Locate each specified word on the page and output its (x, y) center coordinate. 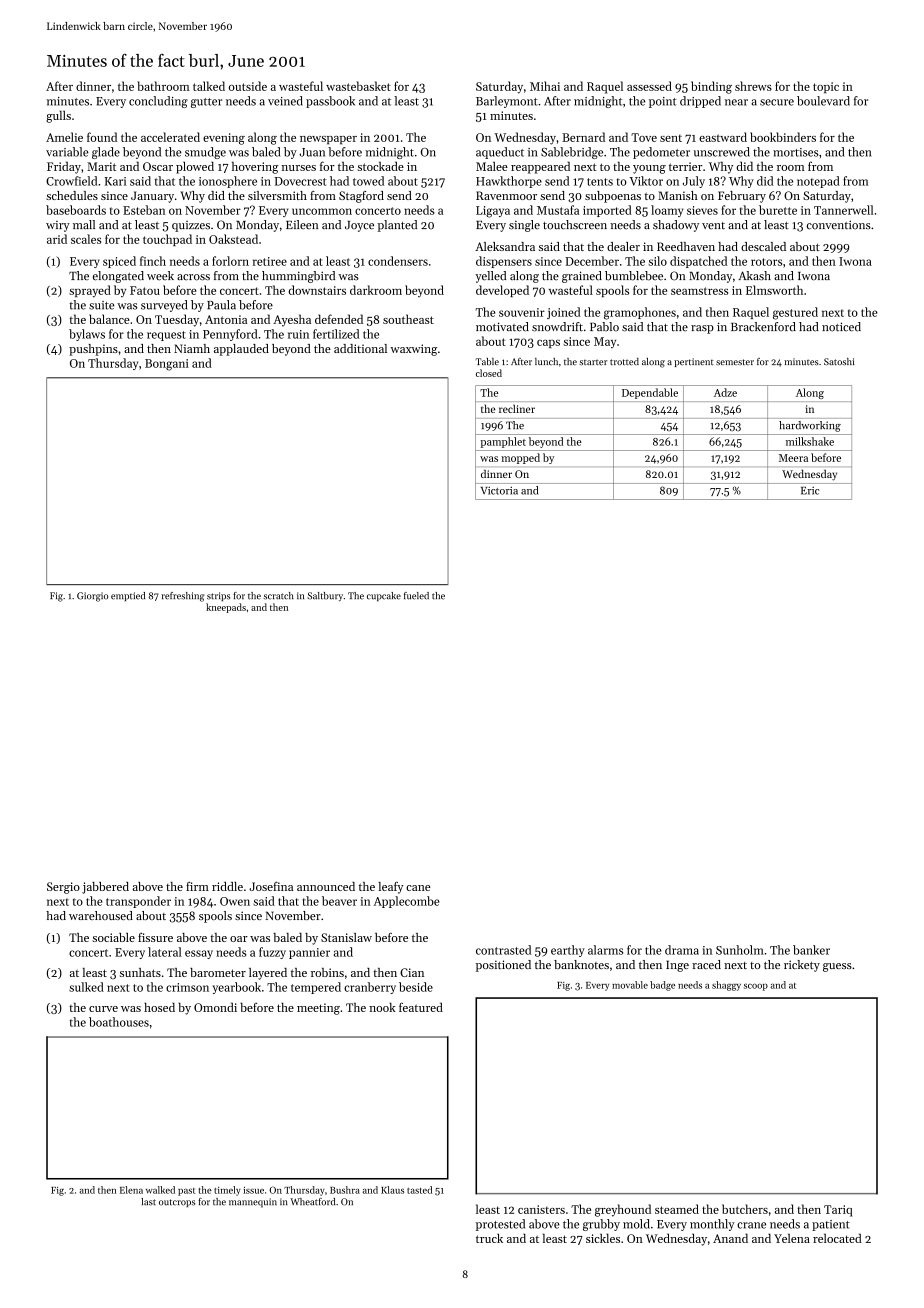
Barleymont (507, 102)
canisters (541, 1209)
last (148, 1202)
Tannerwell (843, 210)
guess (837, 967)
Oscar (158, 166)
